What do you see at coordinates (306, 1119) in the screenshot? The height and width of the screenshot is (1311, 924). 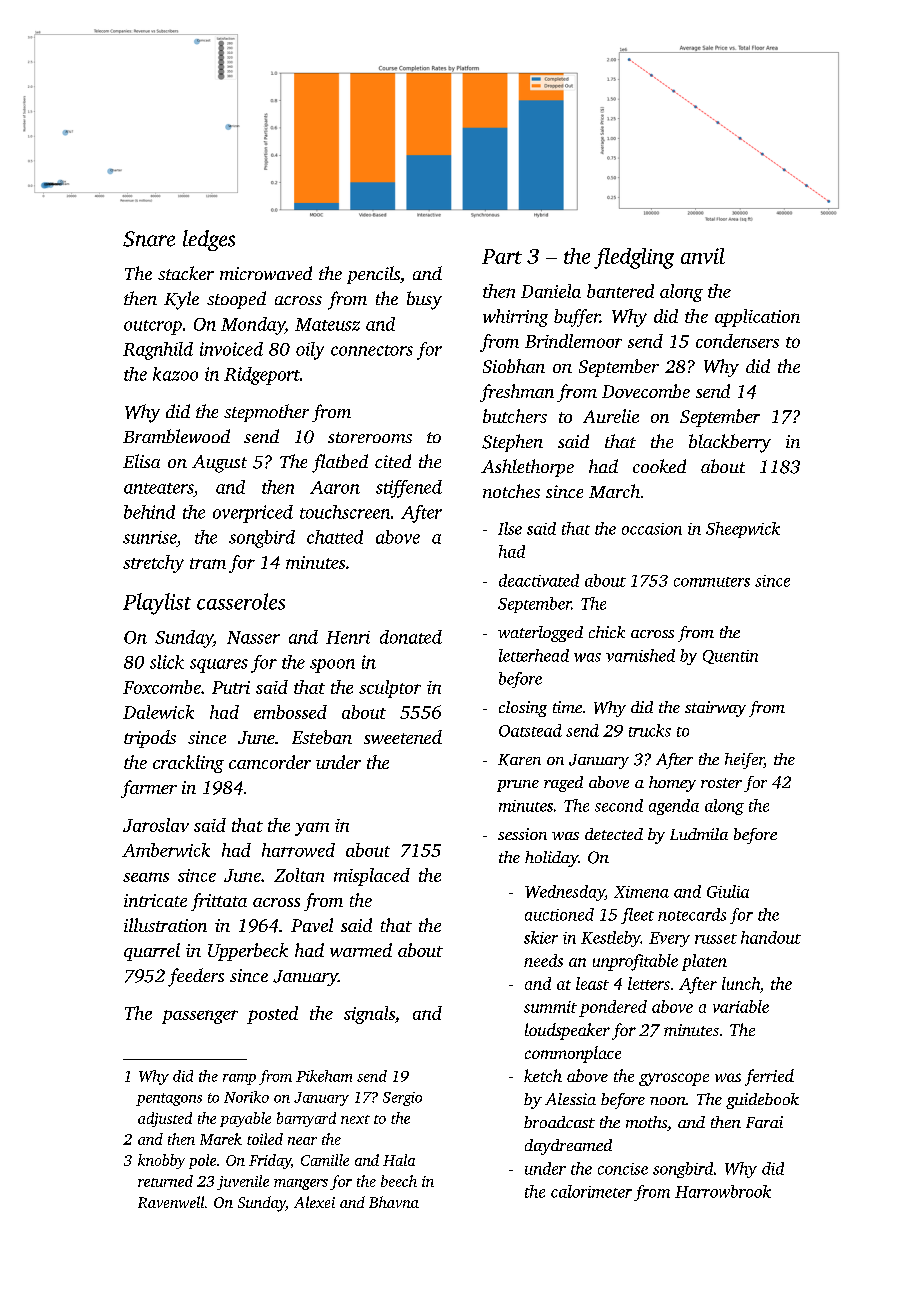 I see `barnyard` at bounding box center [306, 1119].
